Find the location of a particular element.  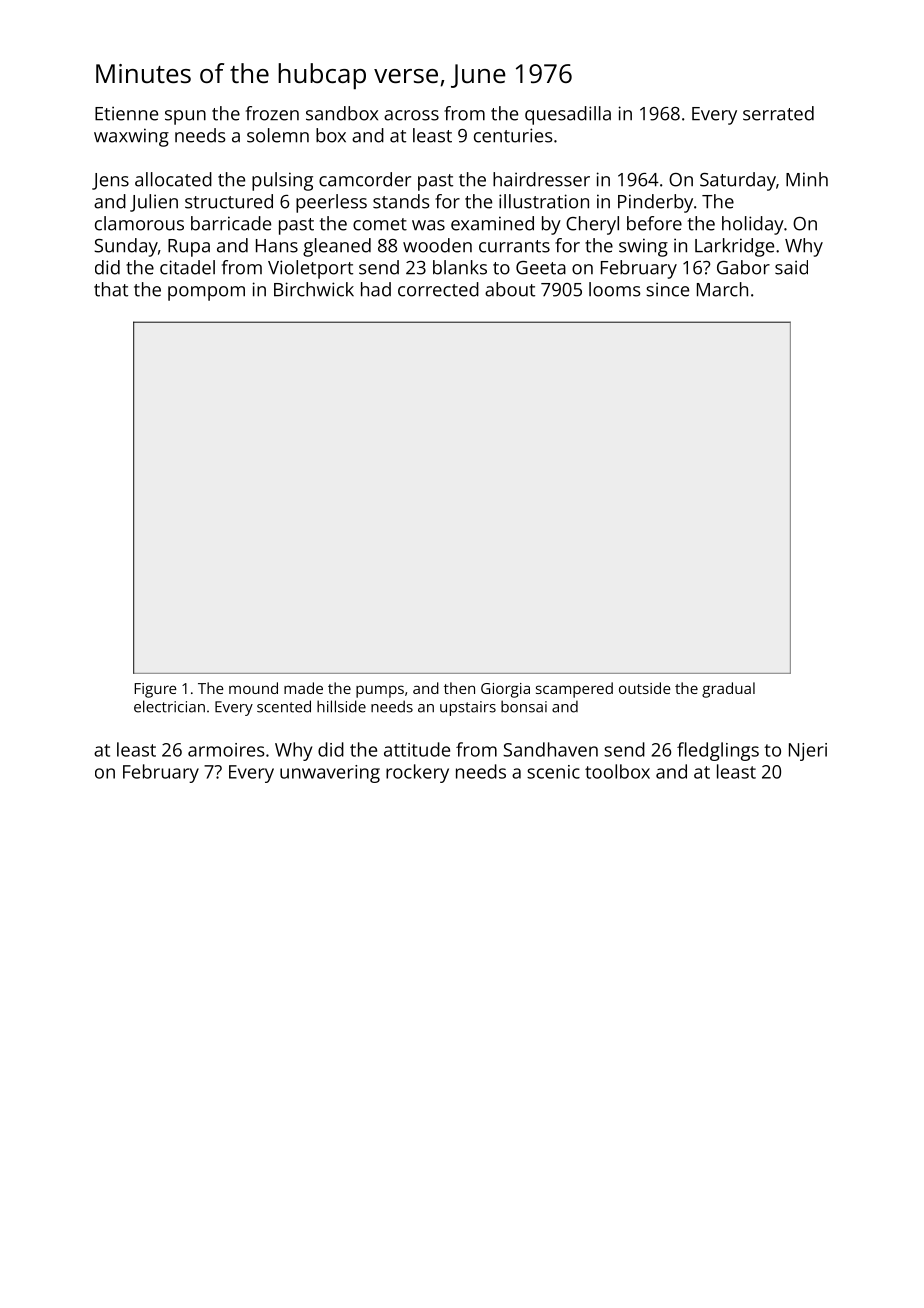

had is located at coordinates (376, 289).
